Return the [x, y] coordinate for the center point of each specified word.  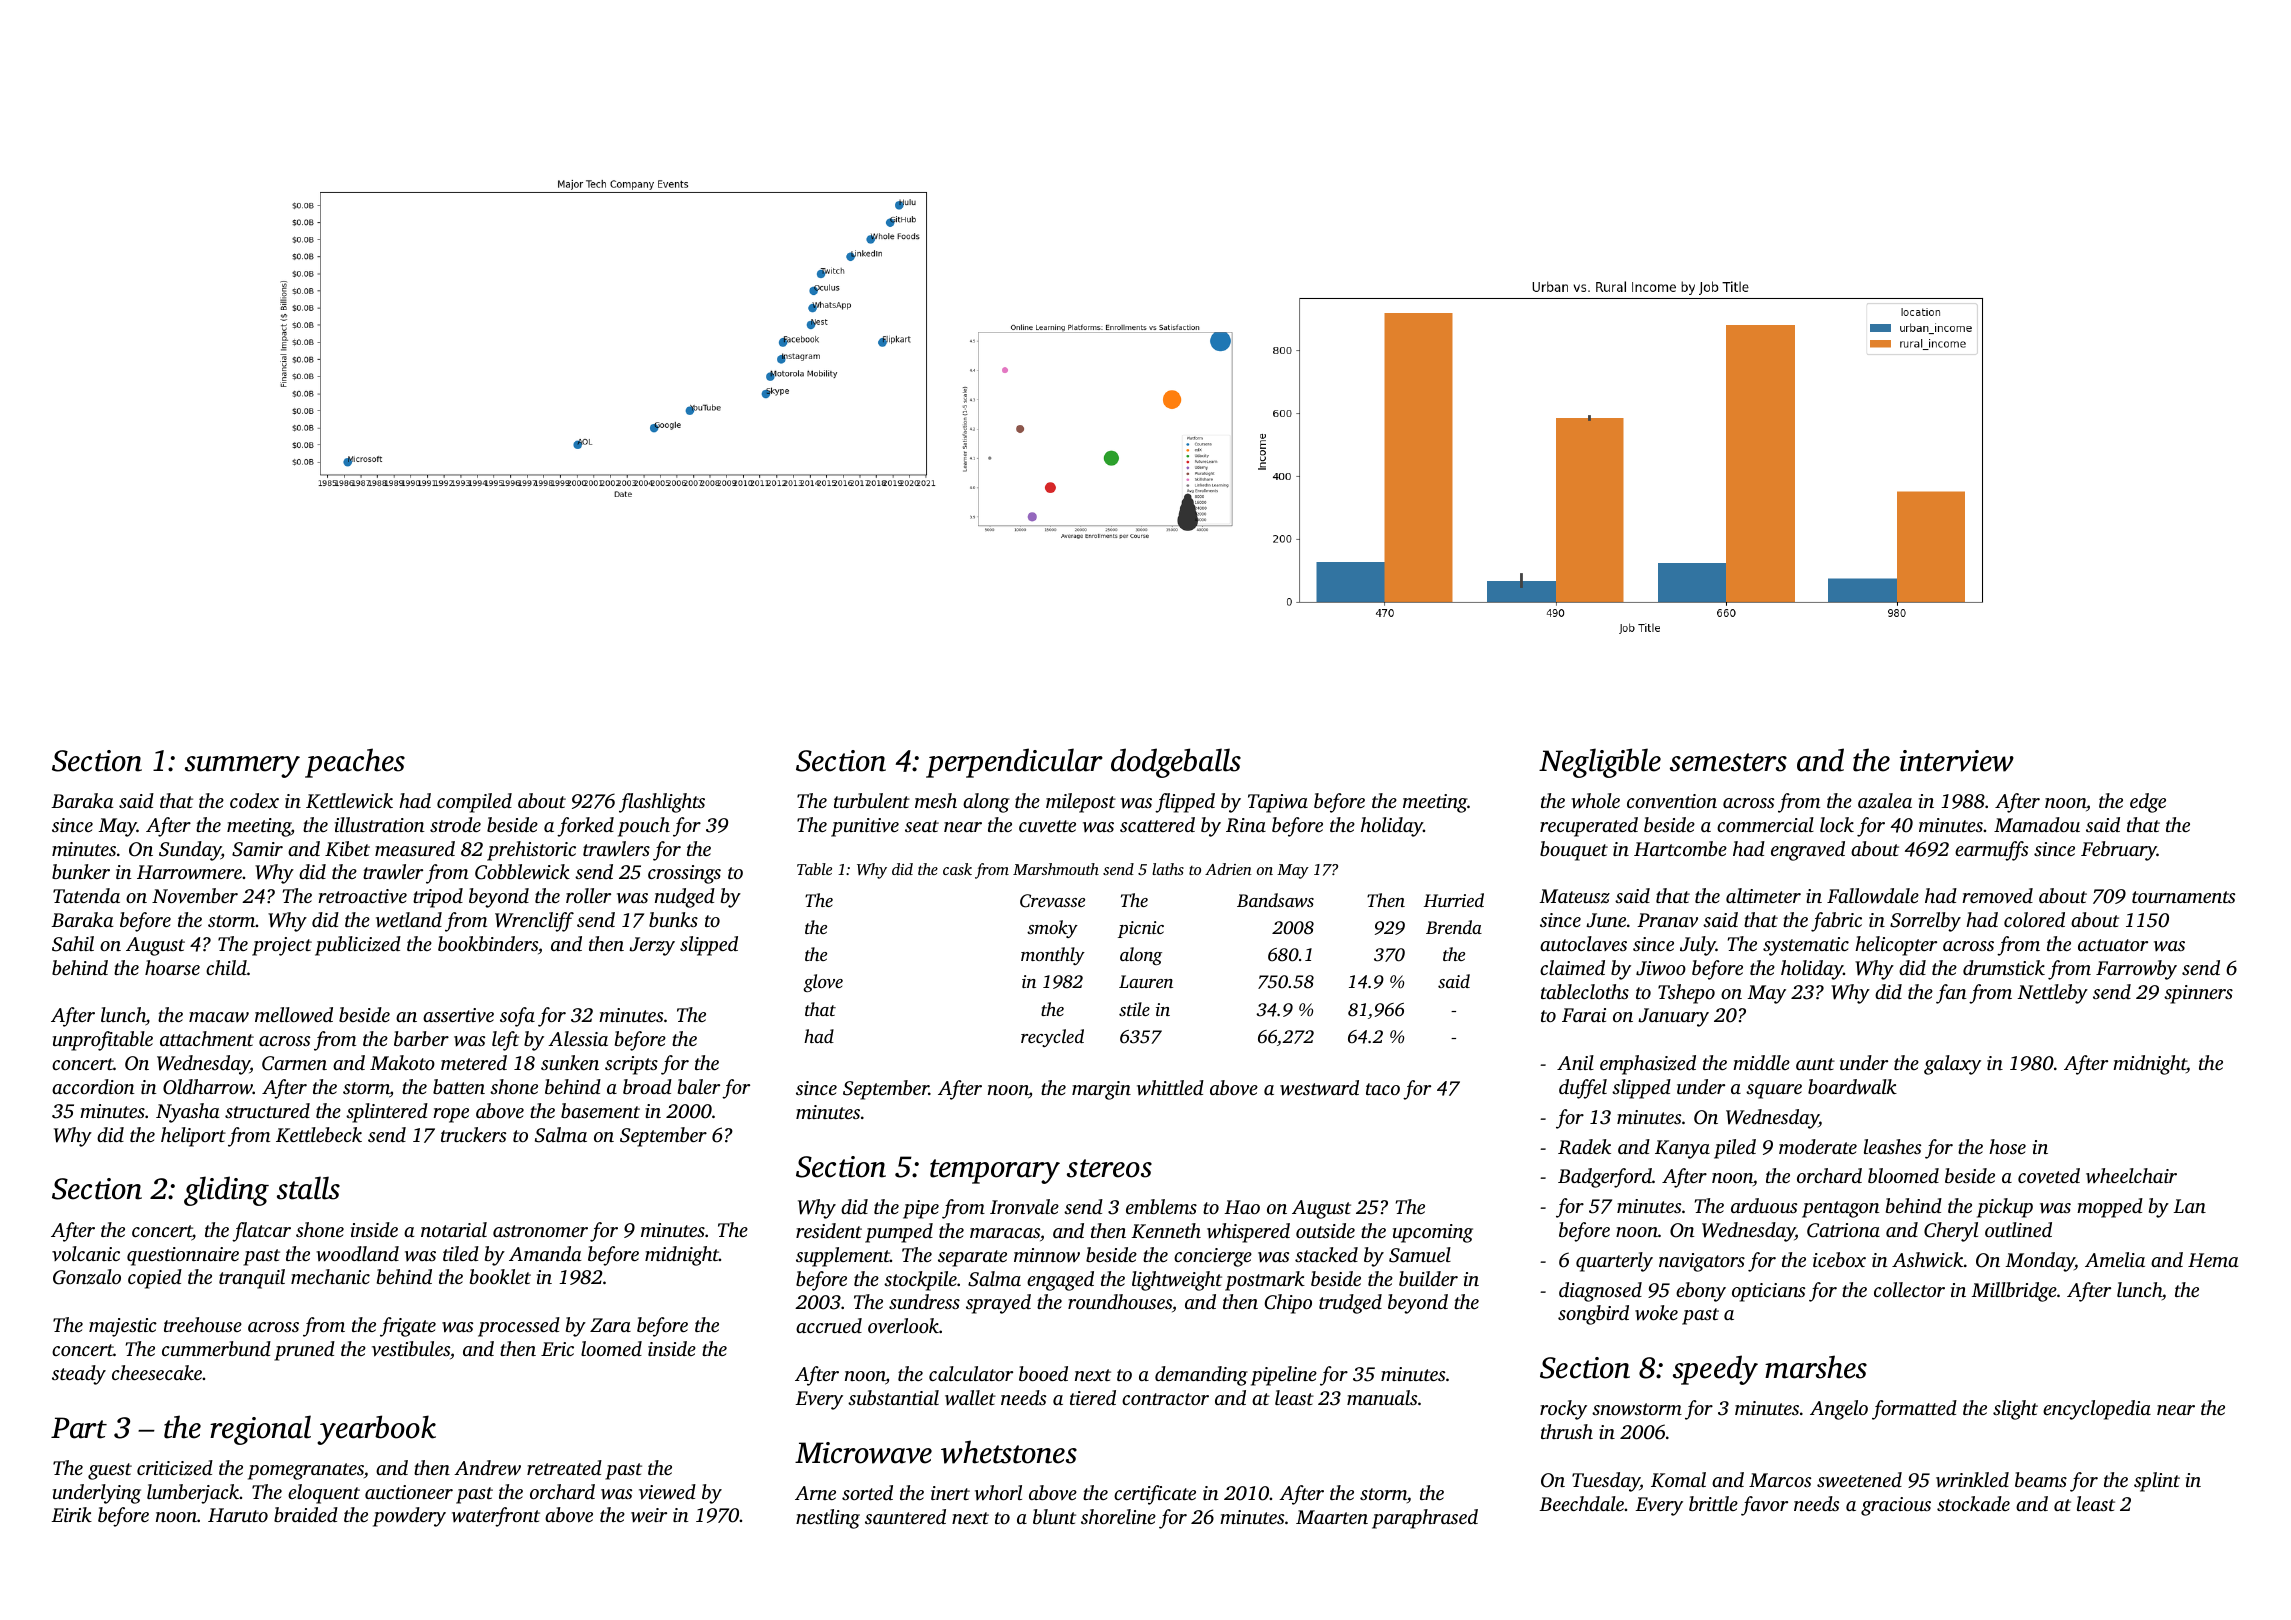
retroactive [362, 896]
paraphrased [1425, 1519]
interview [1957, 761]
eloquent [324, 1494]
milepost [1081, 803]
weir [649, 1515]
